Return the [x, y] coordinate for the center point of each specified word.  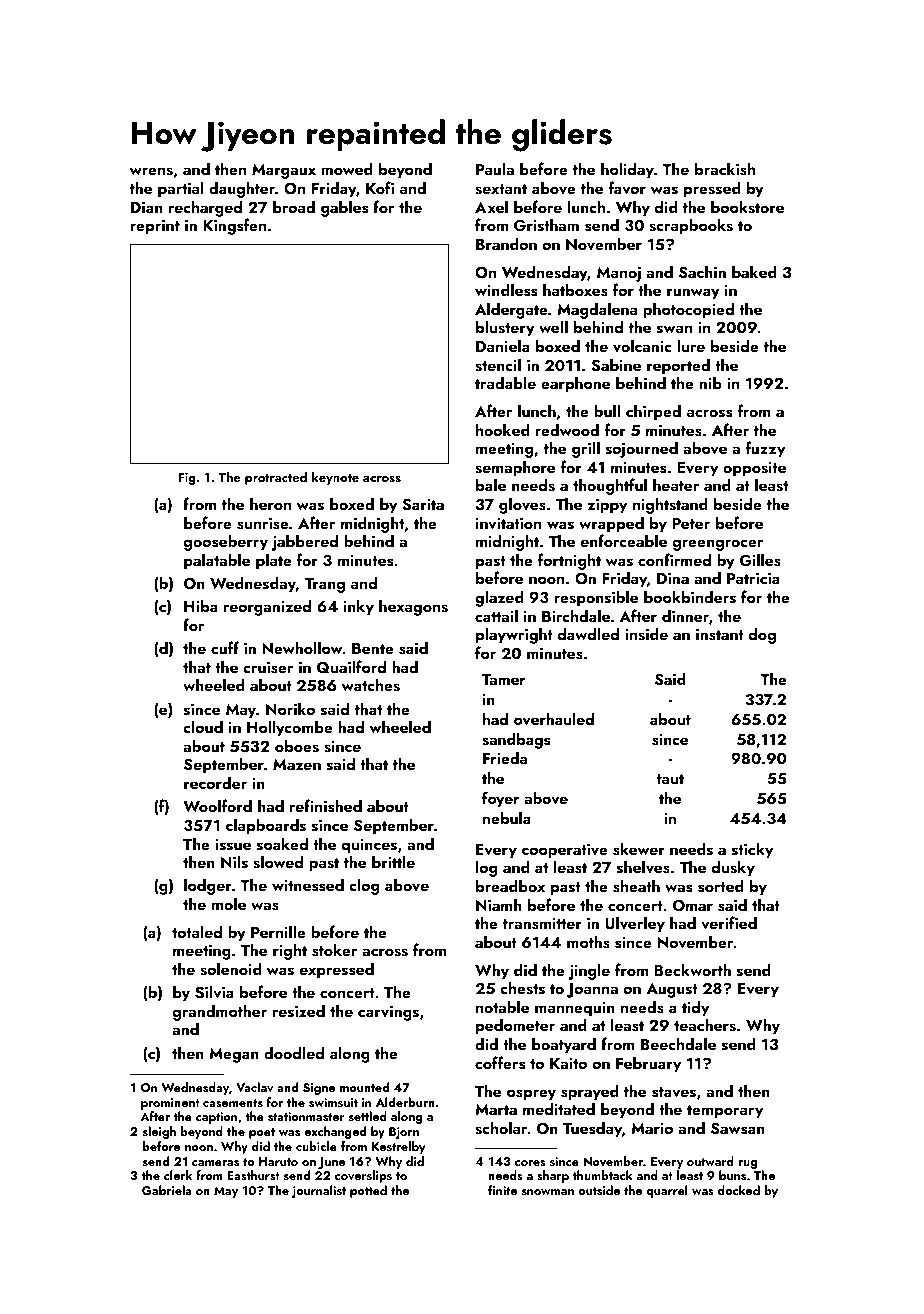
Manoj [619, 274]
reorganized [267, 607]
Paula [495, 168]
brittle [393, 861]
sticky [752, 850]
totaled [197, 931]
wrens [151, 171]
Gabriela [167, 1190]
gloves [522, 505]
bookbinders [690, 597]
